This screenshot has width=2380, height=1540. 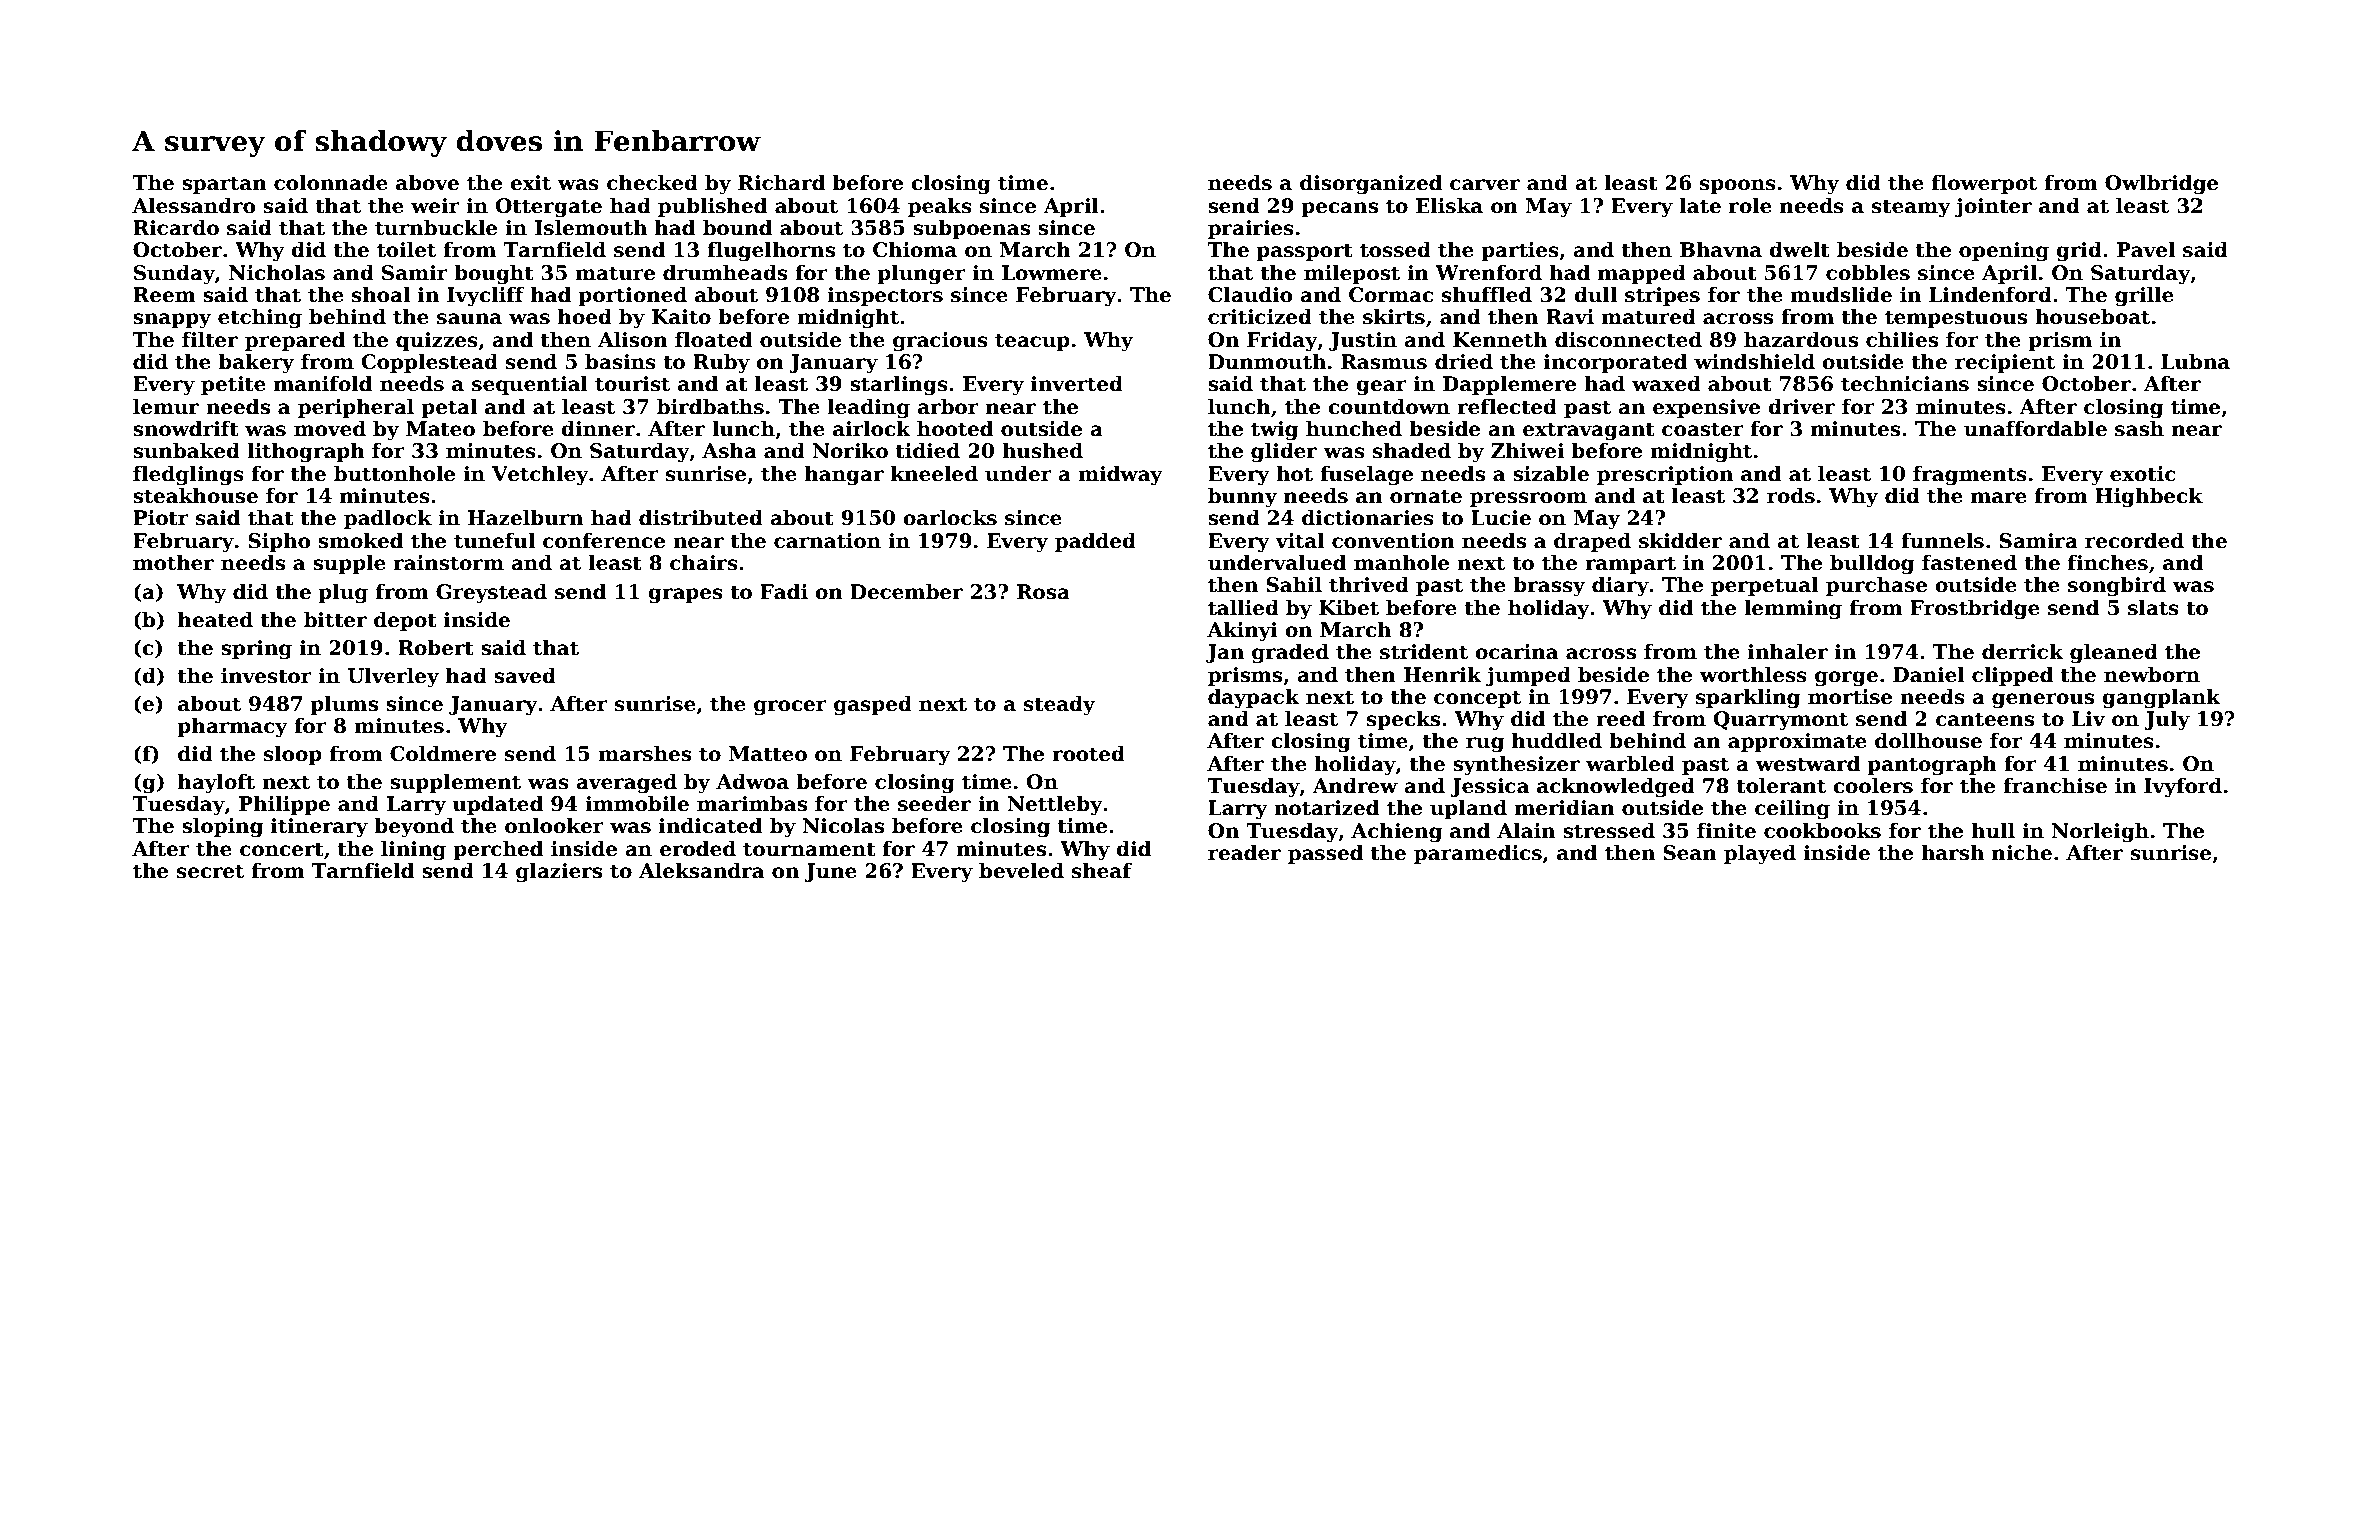 What do you see at coordinates (224, 185) in the screenshot?
I see `spartan` at bounding box center [224, 185].
